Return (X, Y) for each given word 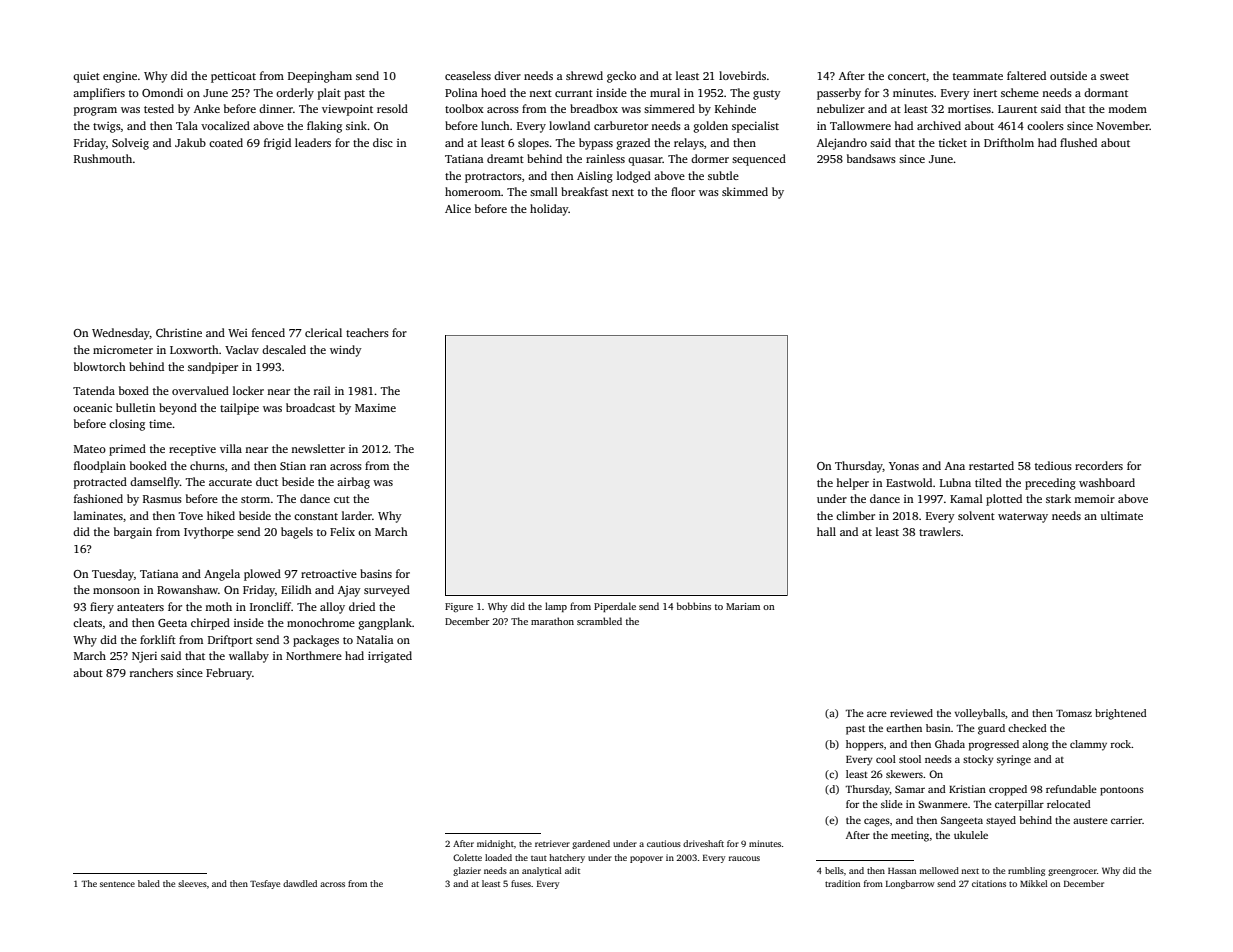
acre (877, 714)
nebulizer (841, 108)
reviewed (911, 713)
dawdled (300, 883)
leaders (313, 142)
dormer (710, 158)
